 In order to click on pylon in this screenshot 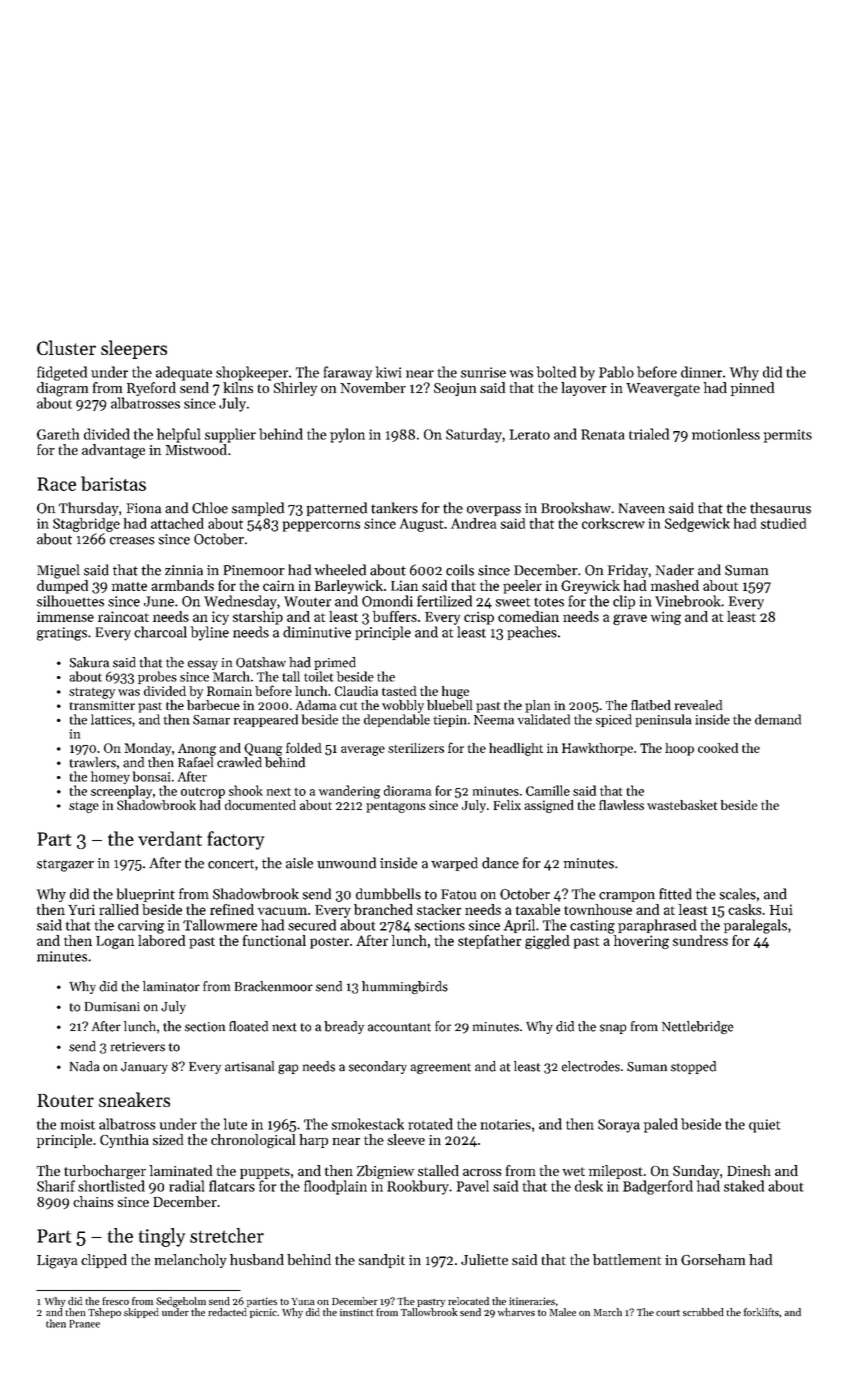, I will do `click(347, 435)`.
